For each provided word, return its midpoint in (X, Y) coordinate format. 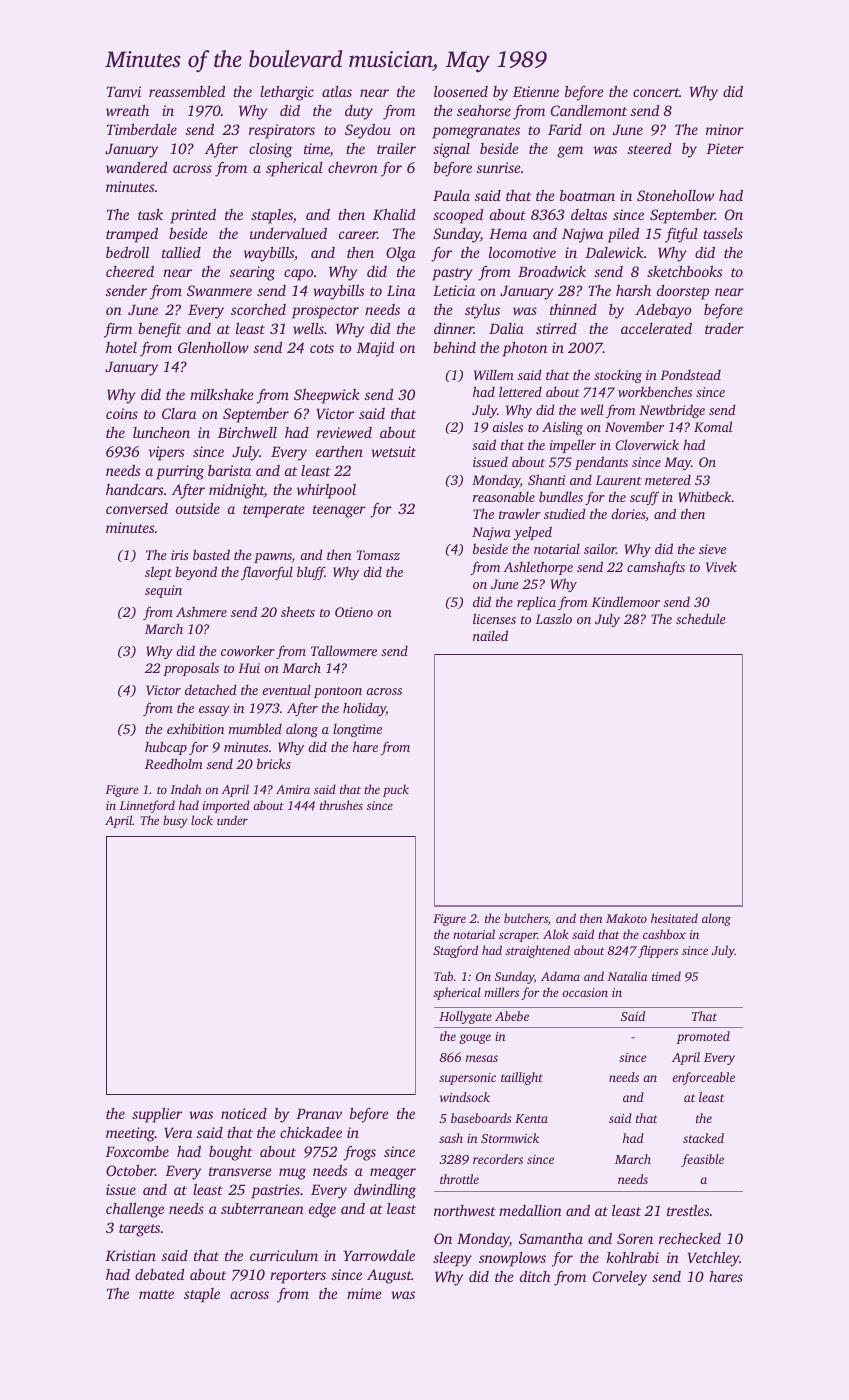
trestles (688, 1210)
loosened (461, 91)
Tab (443, 976)
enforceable (703, 1078)
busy (175, 821)
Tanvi (124, 91)
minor (725, 129)
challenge (135, 1210)
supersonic (467, 1079)
